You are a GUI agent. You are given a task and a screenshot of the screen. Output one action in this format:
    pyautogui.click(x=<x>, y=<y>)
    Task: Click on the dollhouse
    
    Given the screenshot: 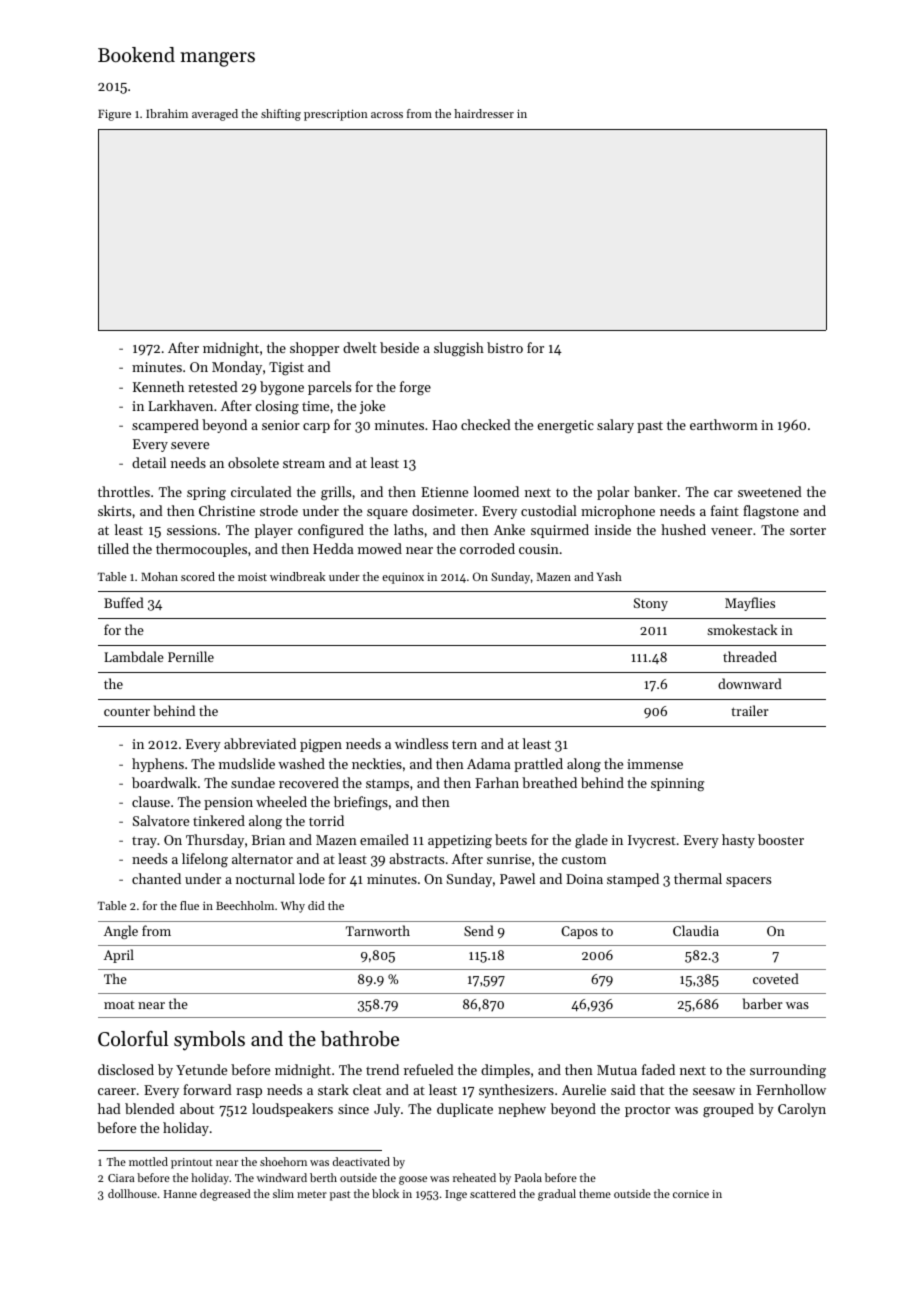 What is the action you would take?
    pyautogui.click(x=132, y=1193)
